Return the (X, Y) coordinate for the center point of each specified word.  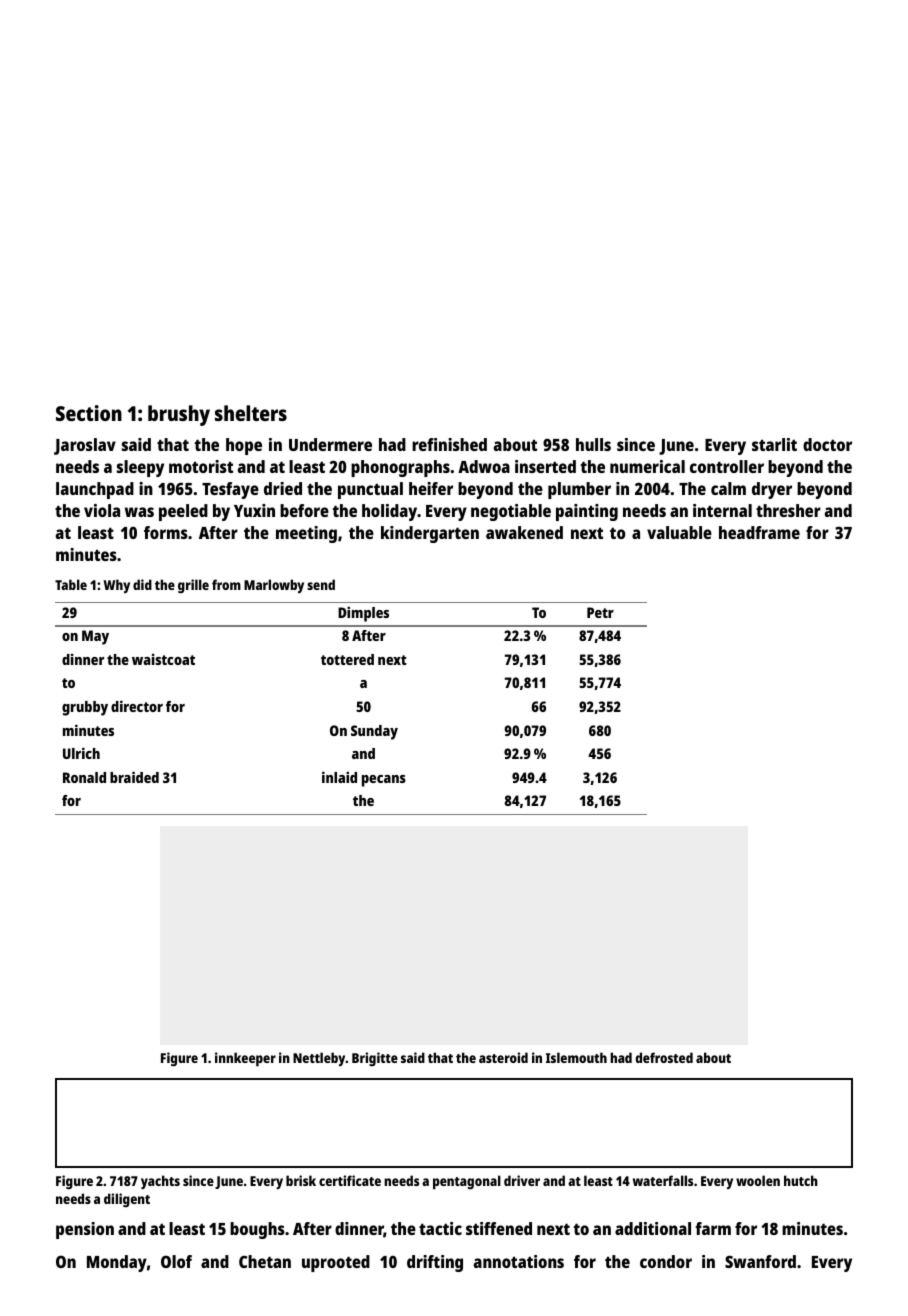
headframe (759, 532)
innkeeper (245, 1059)
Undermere (330, 444)
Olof (176, 1261)
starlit (774, 444)
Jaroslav (85, 446)
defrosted (664, 1057)
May (95, 637)
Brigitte (375, 1059)
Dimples (363, 614)
